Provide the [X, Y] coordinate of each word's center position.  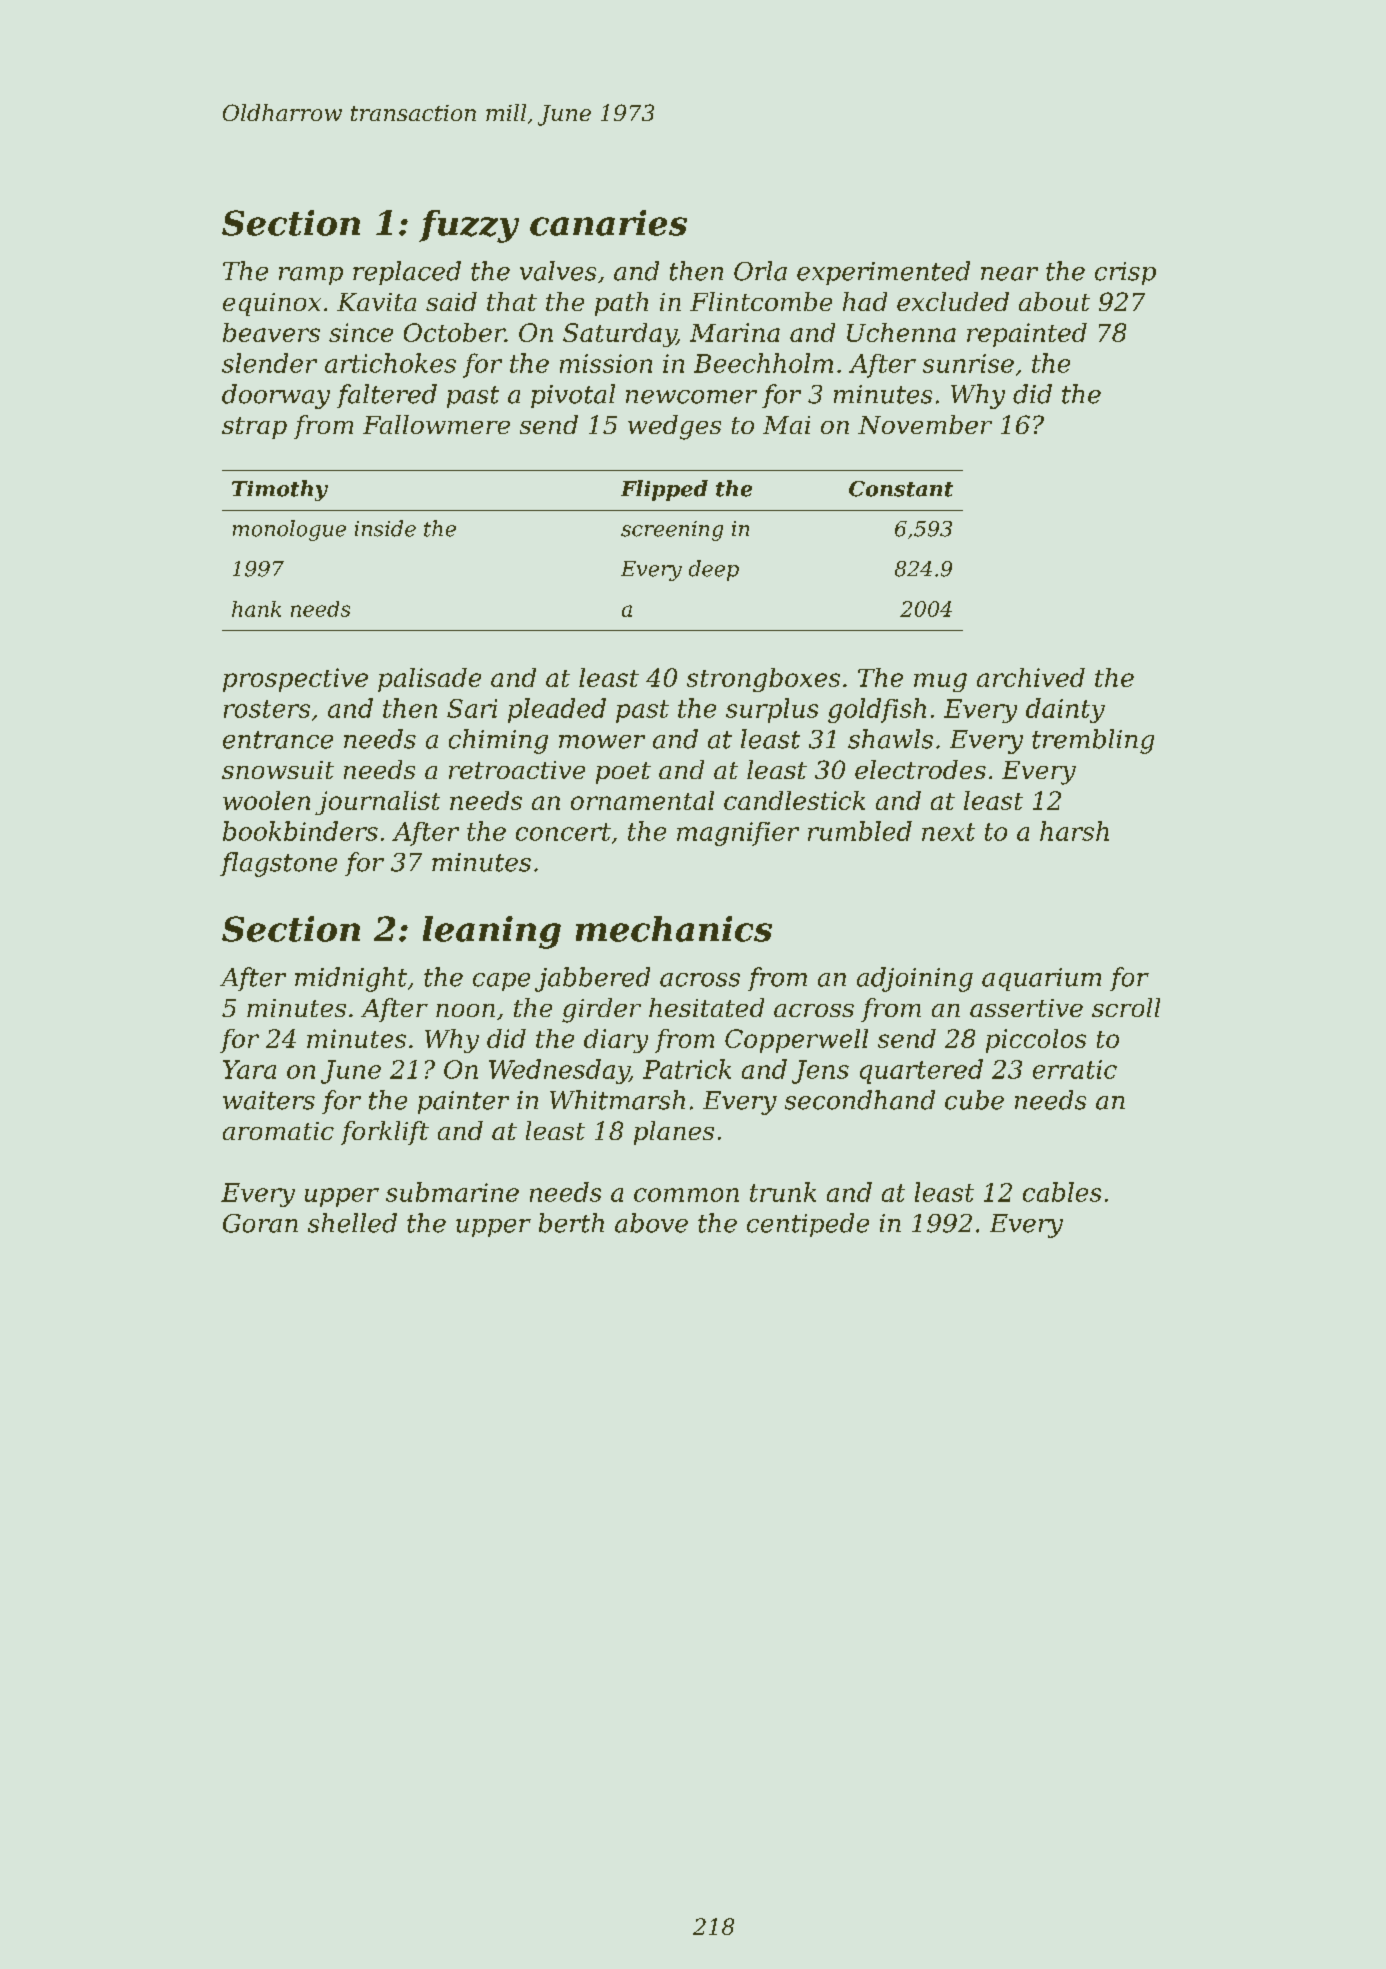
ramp [311, 276]
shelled [352, 1223]
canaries [608, 223]
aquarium [1041, 979]
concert [563, 832]
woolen [266, 800]
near [1009, 274]
